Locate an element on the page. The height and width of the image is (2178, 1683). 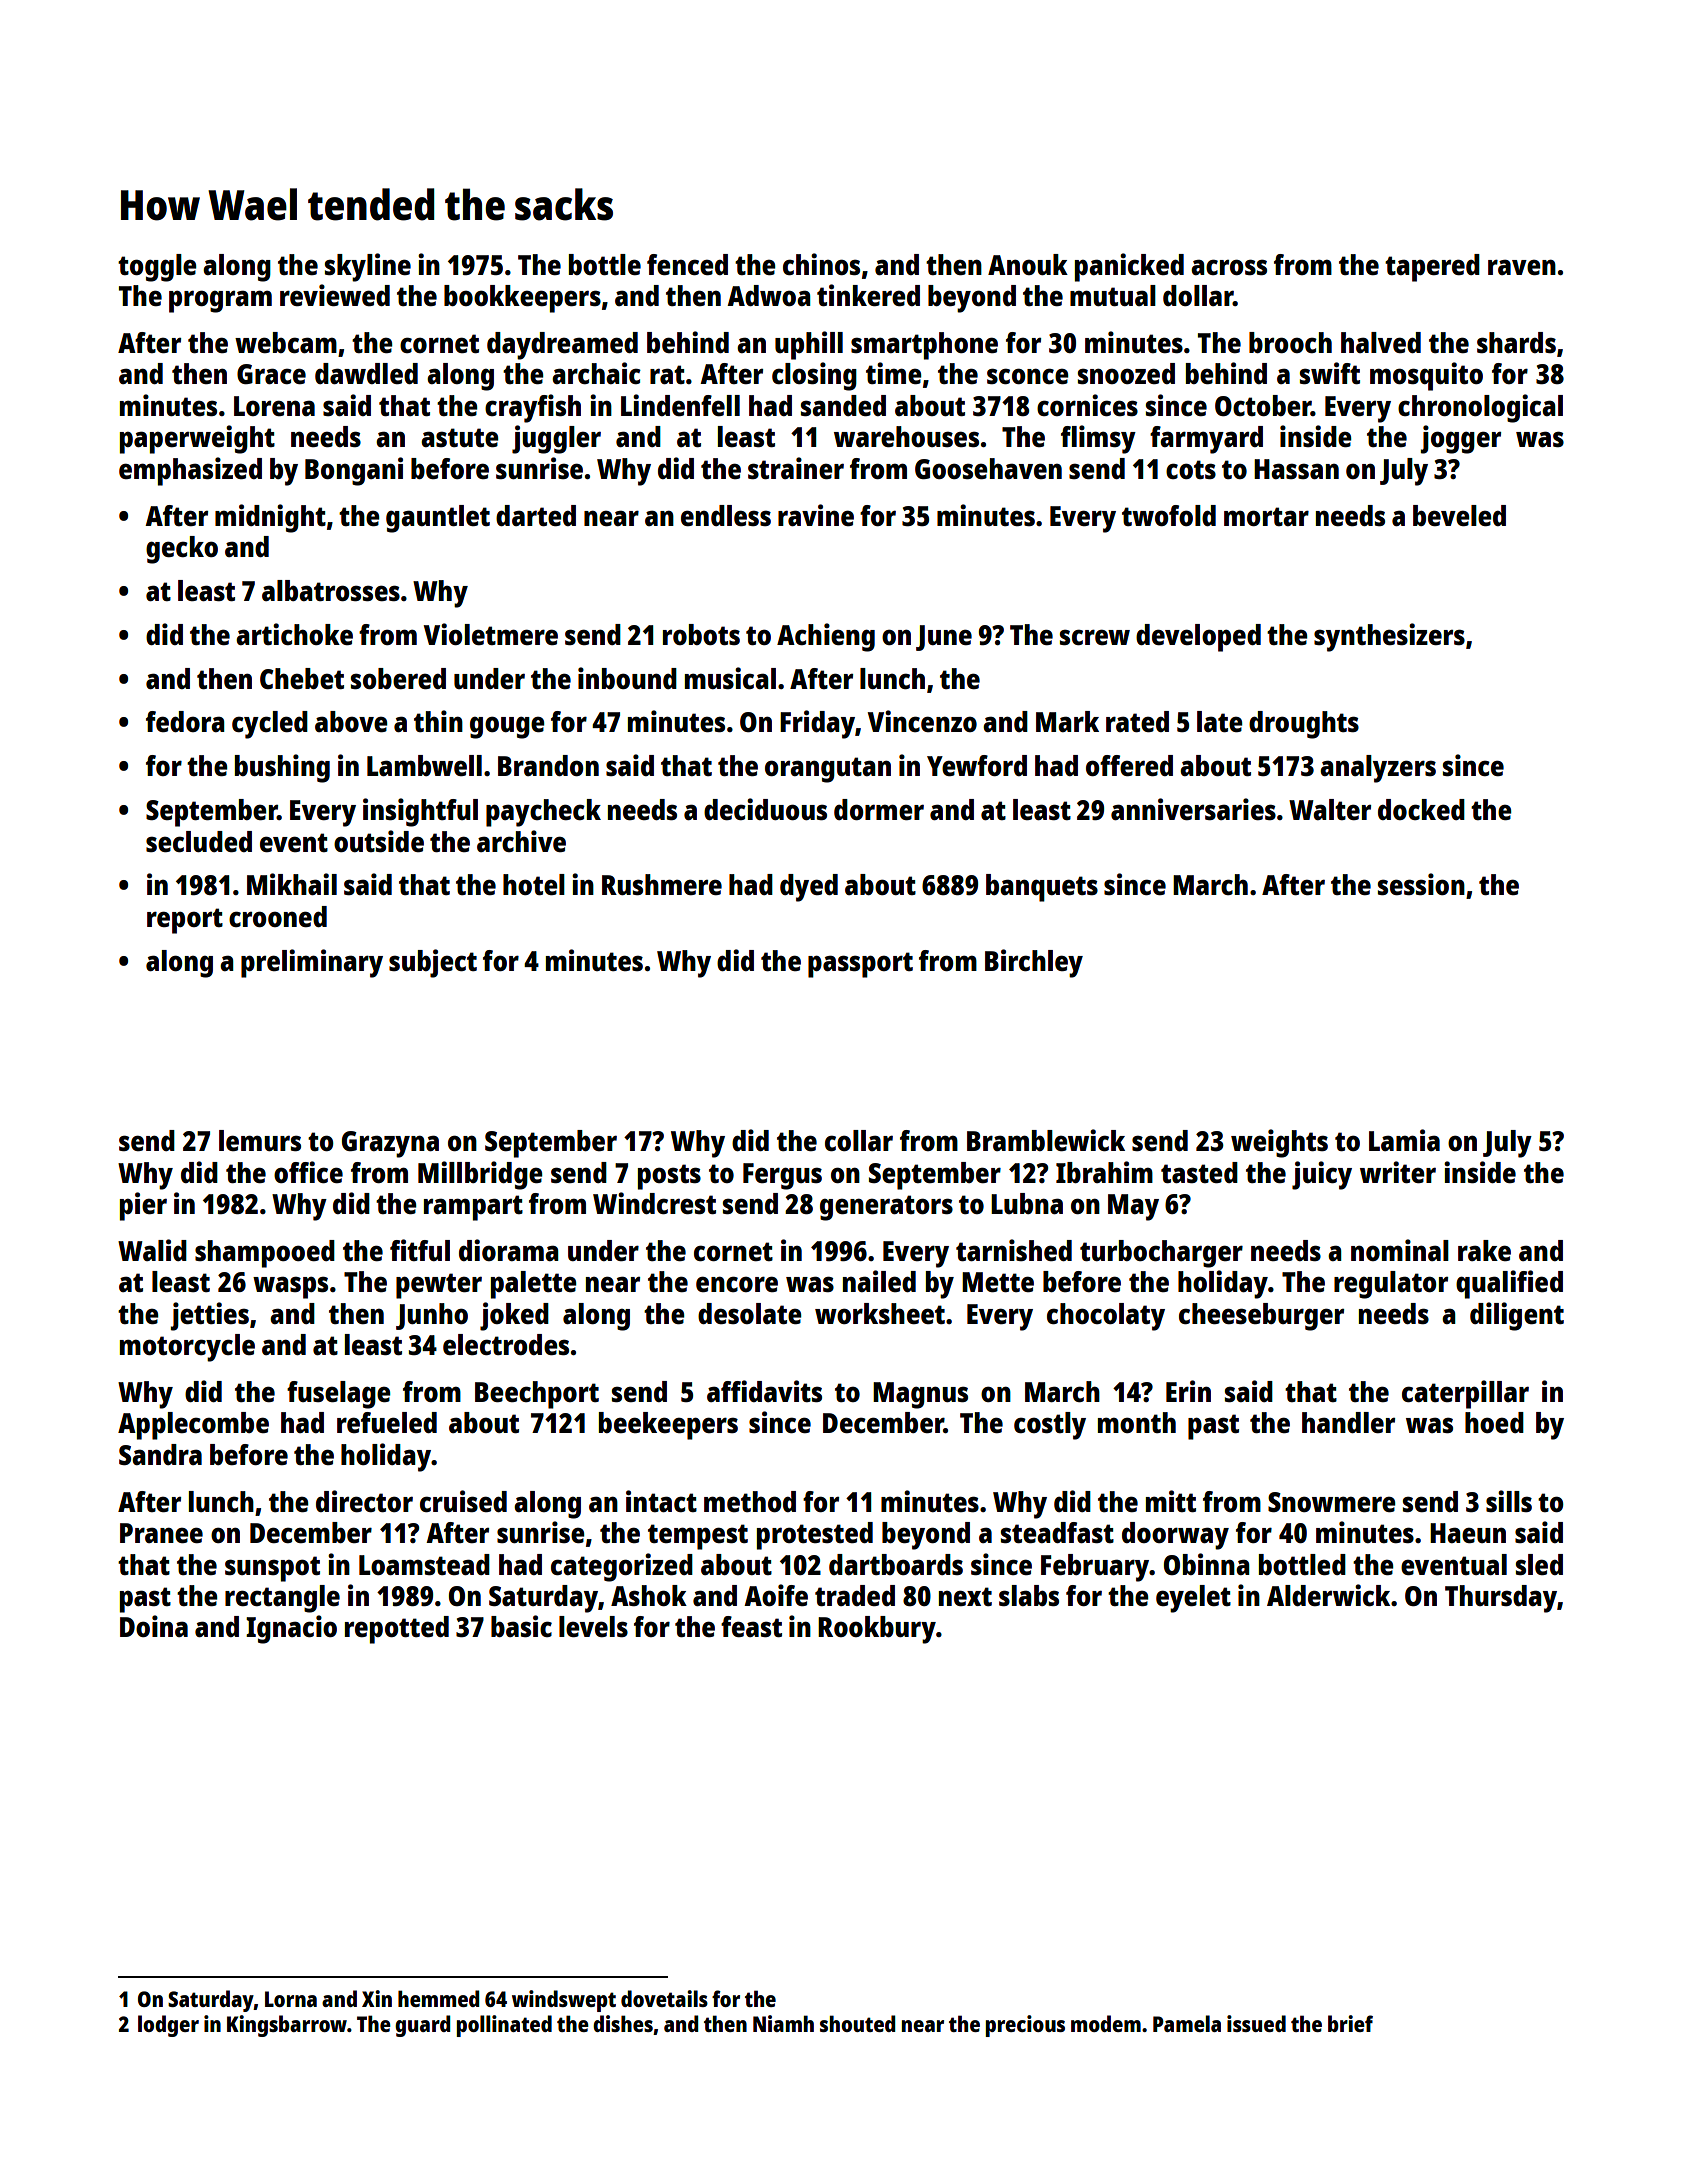
Kingsbarrow is located at coordinates (287, 2026).
